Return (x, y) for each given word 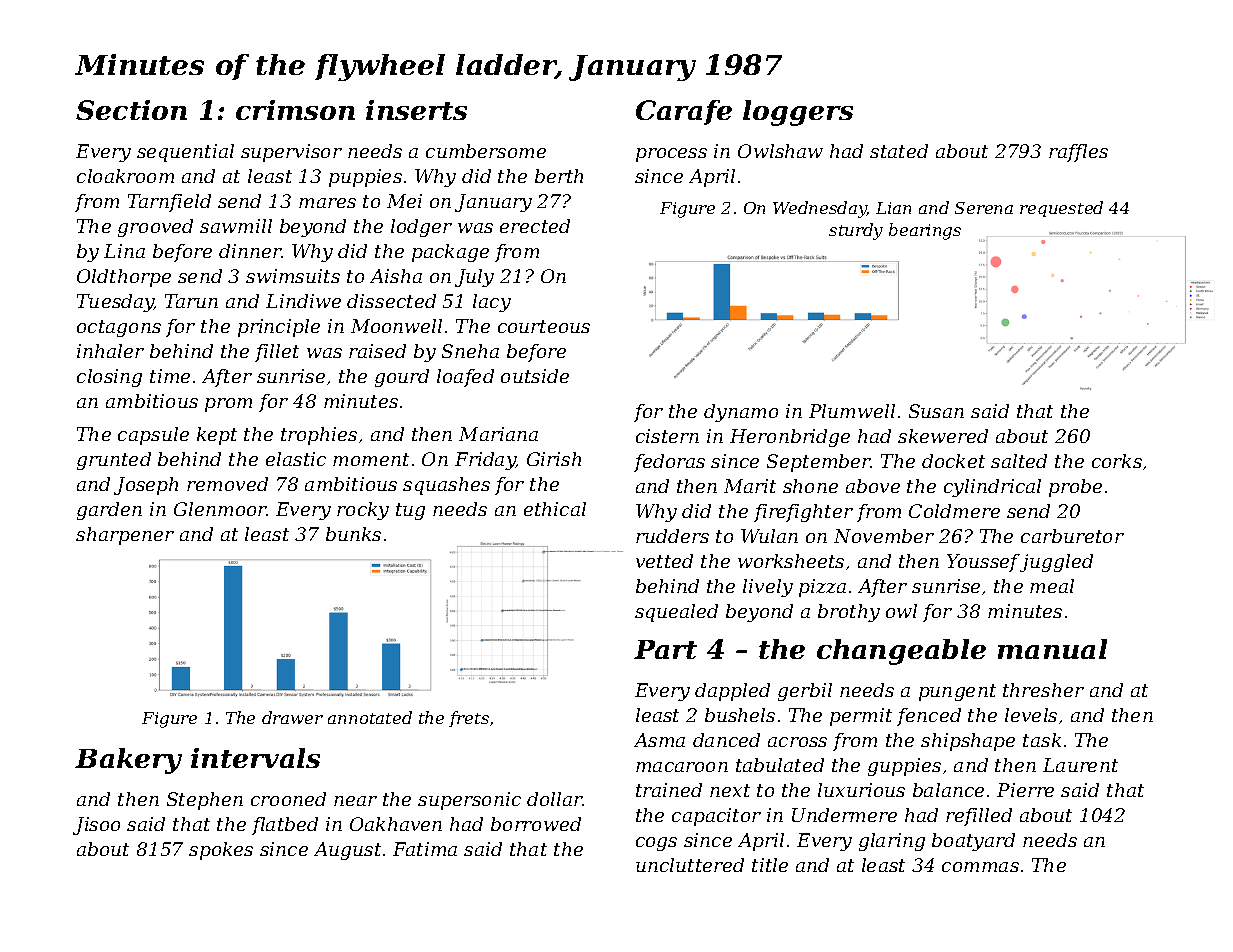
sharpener (125, 536)
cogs (656, 844)
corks (1117, 461)
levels (1031, 715)
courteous (544, 326)
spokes (221, 851)
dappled (732, 692)
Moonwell (396, 326)
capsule (153, 436)
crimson (295, 110)
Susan (936, 411)
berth (559, 176)
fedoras (669, 463)
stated (899, 151)
